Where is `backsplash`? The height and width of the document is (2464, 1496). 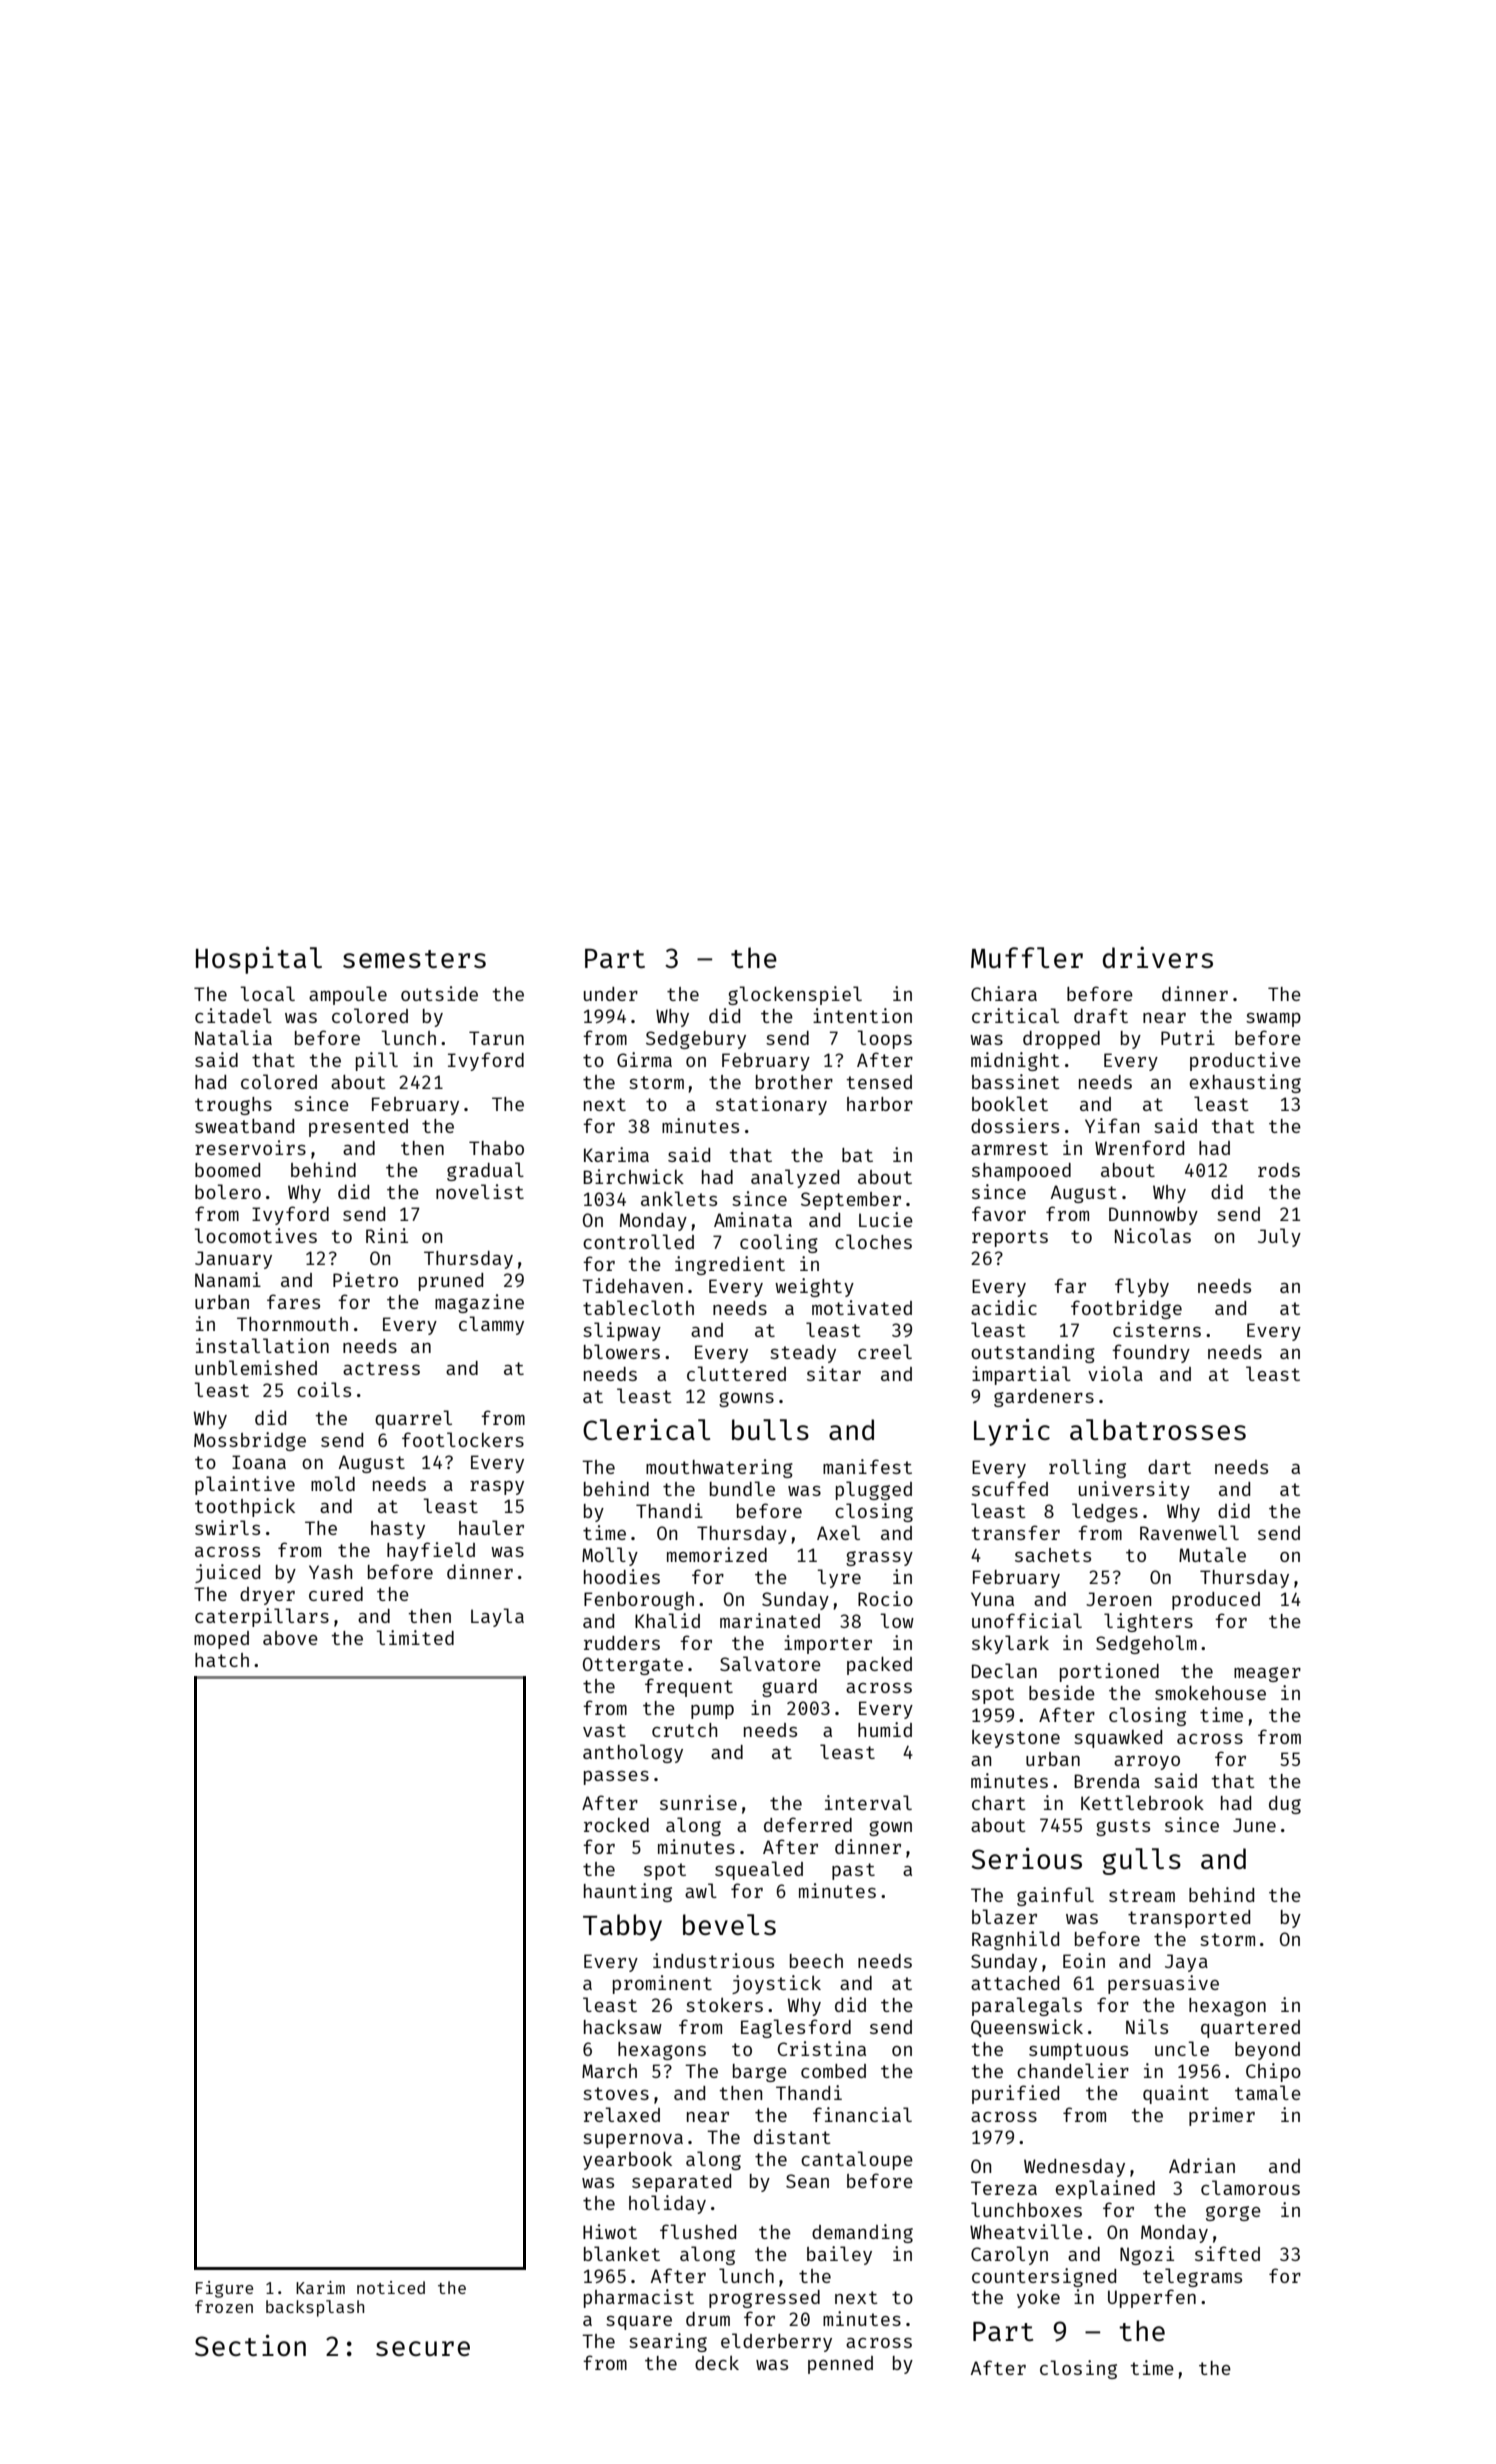
backsplash is located at coordinates (315, 2308).
